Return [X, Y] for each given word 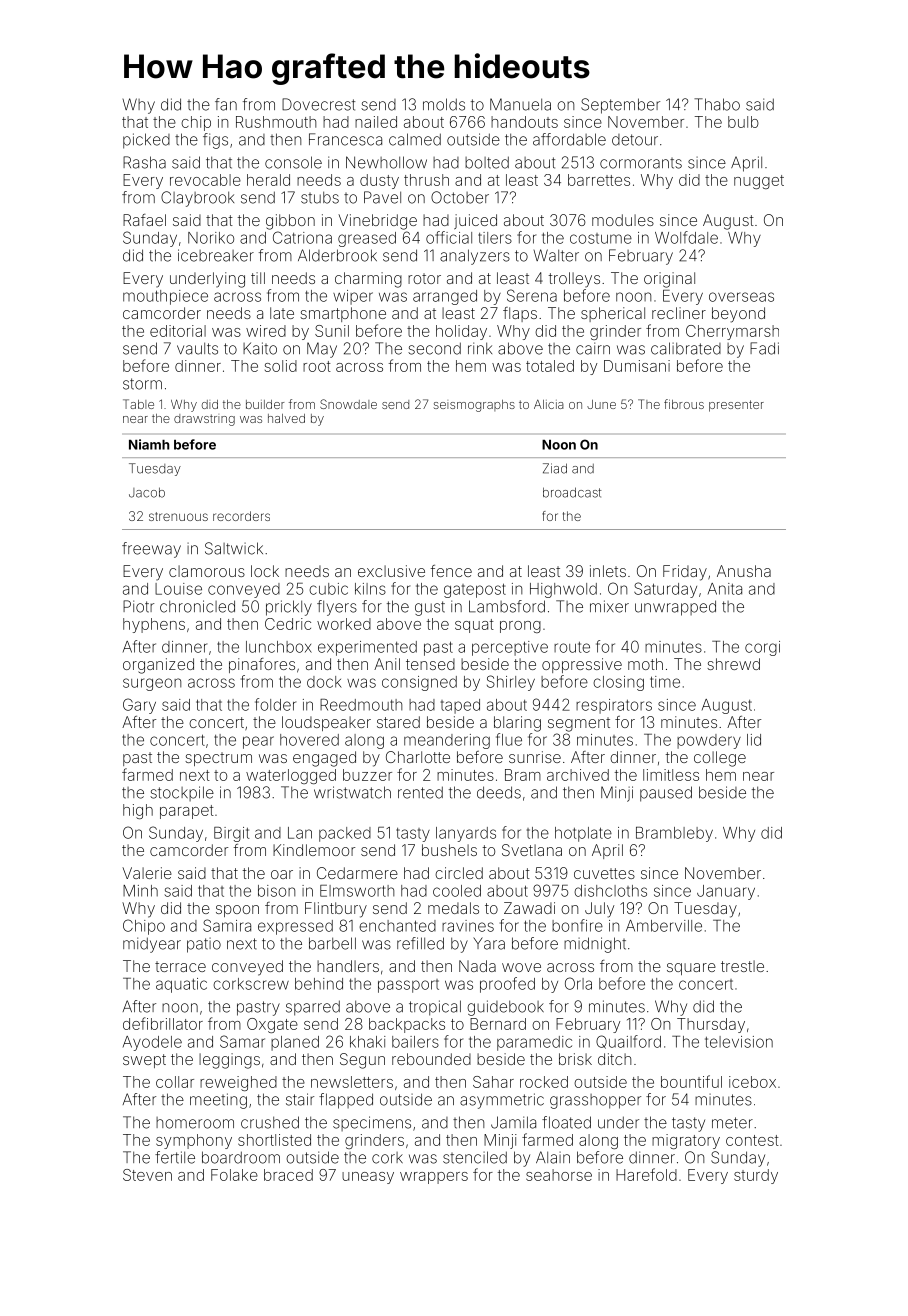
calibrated [686, 348]
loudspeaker [326, 723]
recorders [241, 516]
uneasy [368, 1178]
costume [601, 238]
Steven [147, 1175]
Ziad [555, 468]
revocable [205, 180]
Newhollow [386, 162]
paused [666, 794]
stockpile [182, 793]
